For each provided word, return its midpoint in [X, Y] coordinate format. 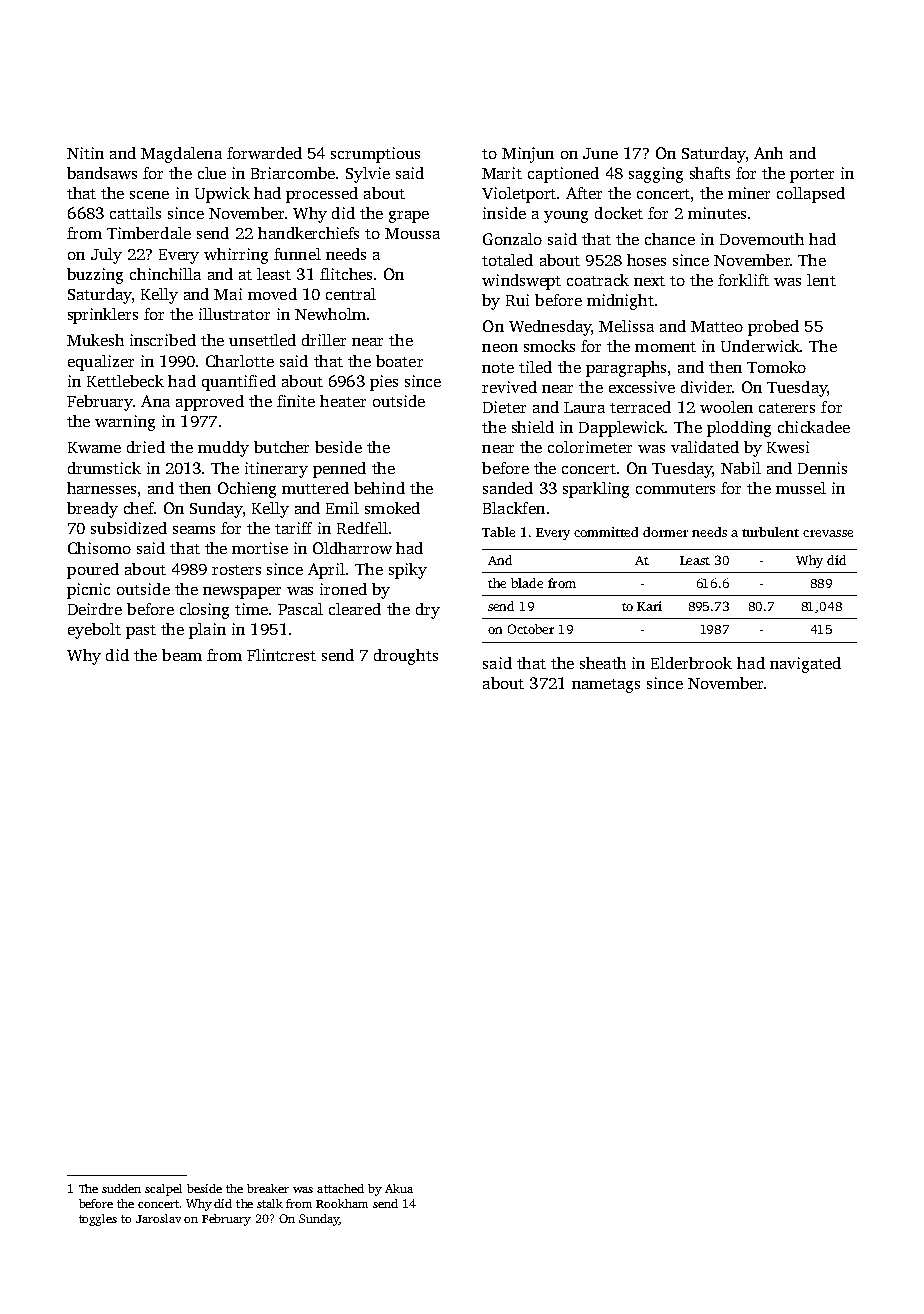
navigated [805, 665]
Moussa [412, 233]
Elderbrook [691, 663]
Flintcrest [281, 655]
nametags [606, 686]
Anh [768, 153]
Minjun [528, 155]
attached [340, 1188]
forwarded [264, 153]
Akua [399, 1188]
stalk [270, 1203]
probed [773, 328]
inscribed [163, 340]
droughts [406, 657]
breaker [268, 1188]
